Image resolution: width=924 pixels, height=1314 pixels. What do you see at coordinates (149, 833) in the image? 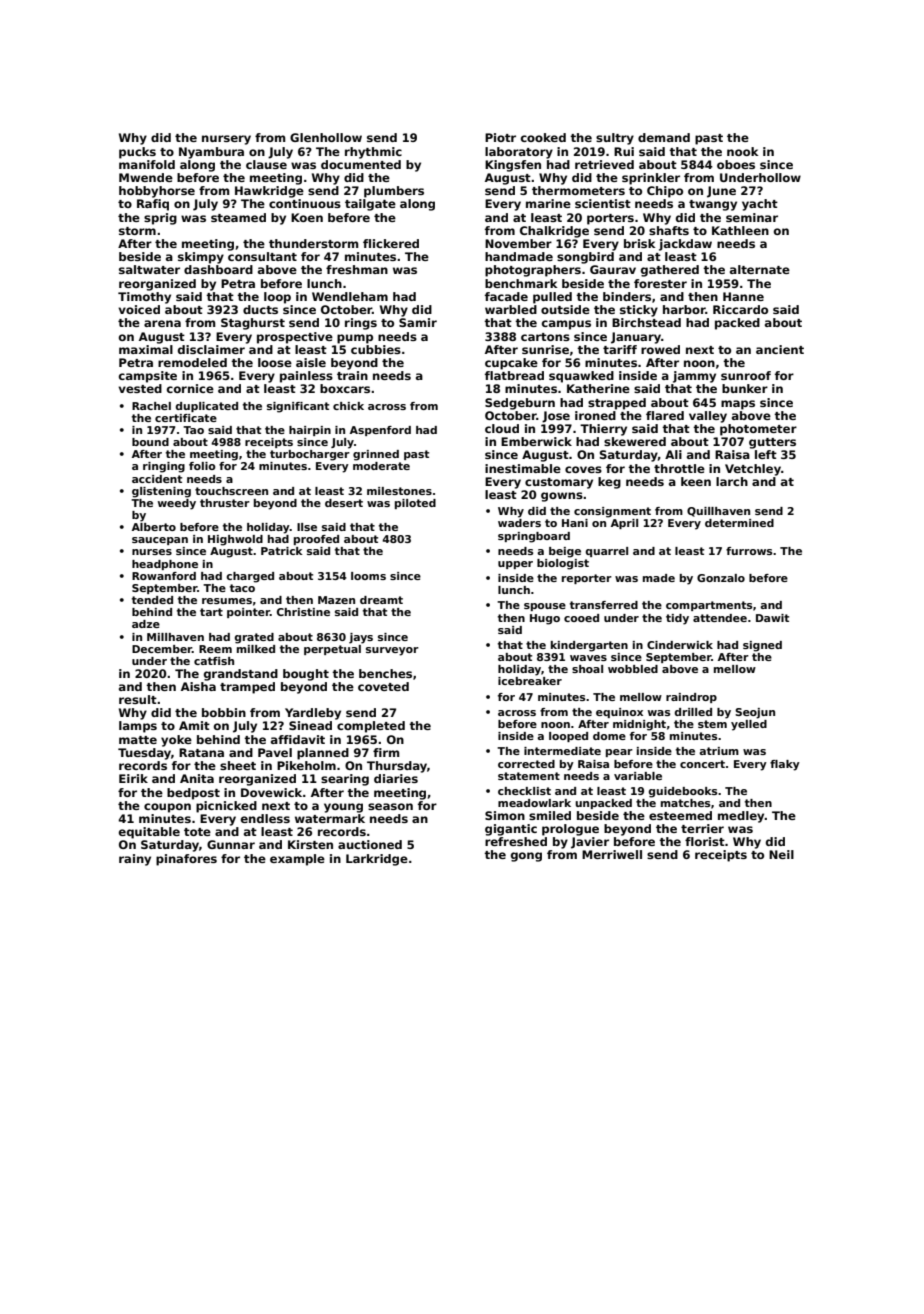
I see `equitable` at bounding box center [149, 833].
